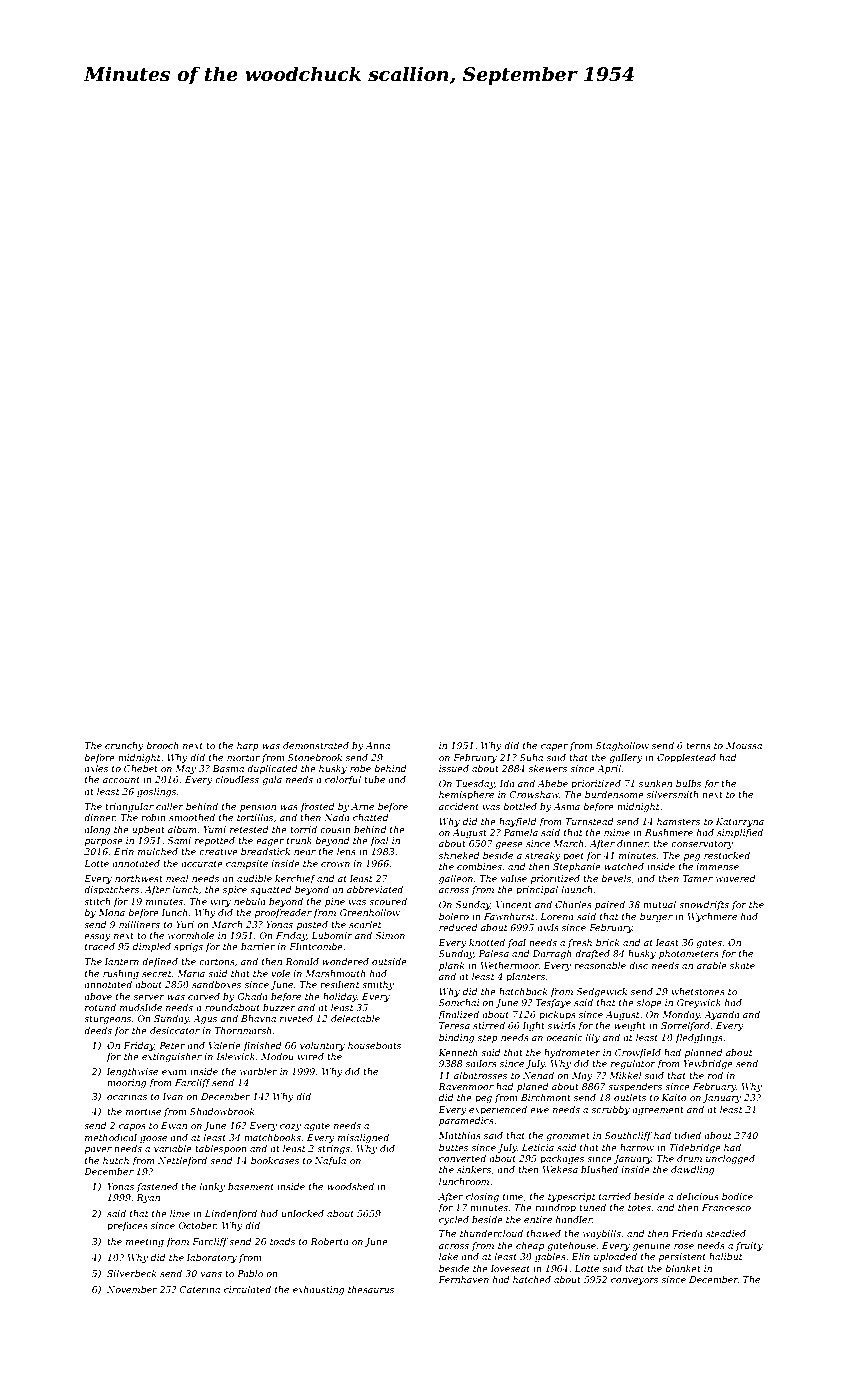  What do you see at coordinates (695, 1148) in the document?
I see `Tidebridge` at bounding box center [695, 1148].
